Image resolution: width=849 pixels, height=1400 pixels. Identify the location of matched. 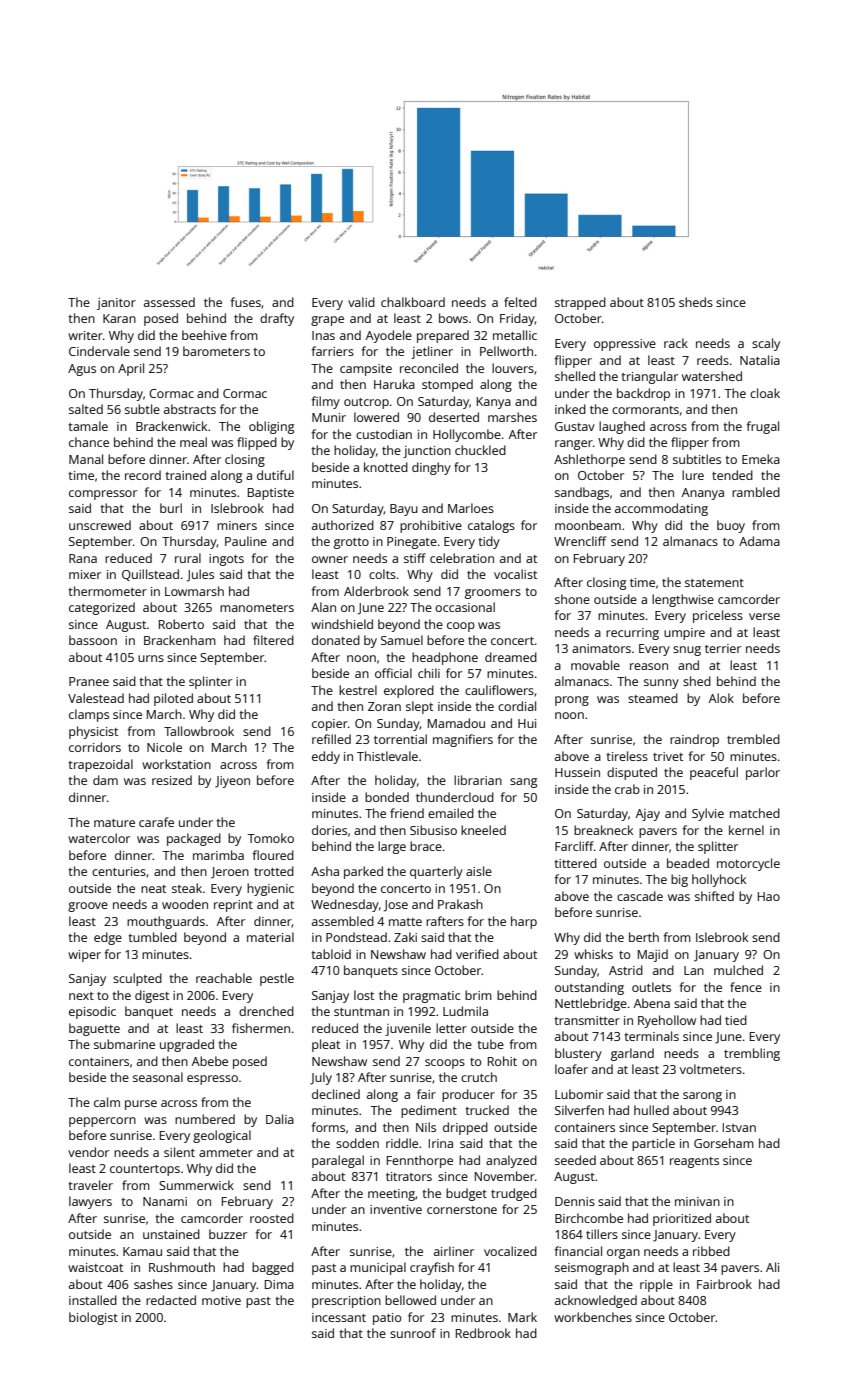
(755, 813).
